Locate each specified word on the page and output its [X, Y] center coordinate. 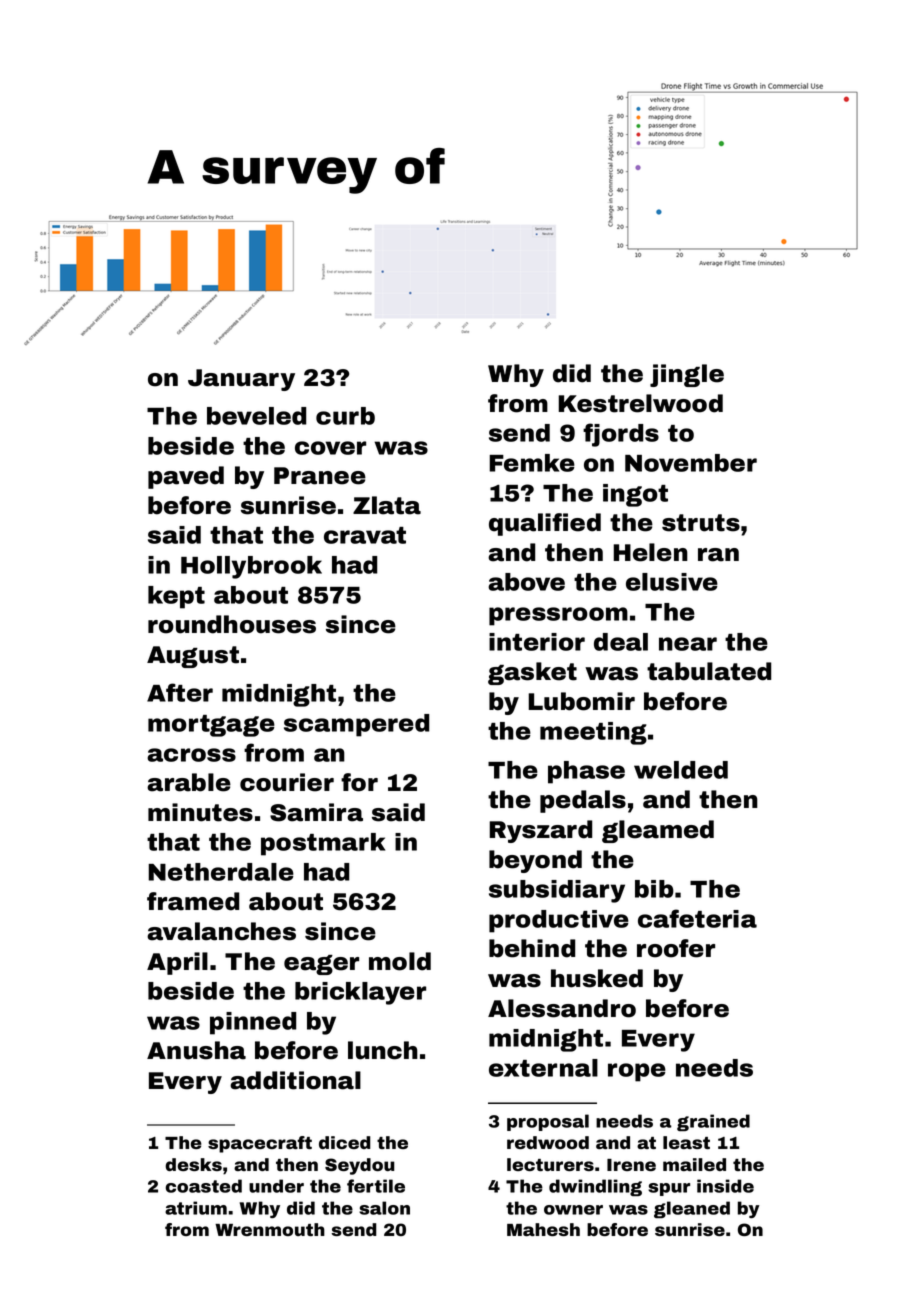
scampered [356, 725]
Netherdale [221, 872]
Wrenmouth [270, 1229]
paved [186, 477]
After [180, 692]
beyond [535, 861]
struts [701, 523]
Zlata [387, 505]
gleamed [658, 831]
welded [681, 770]
